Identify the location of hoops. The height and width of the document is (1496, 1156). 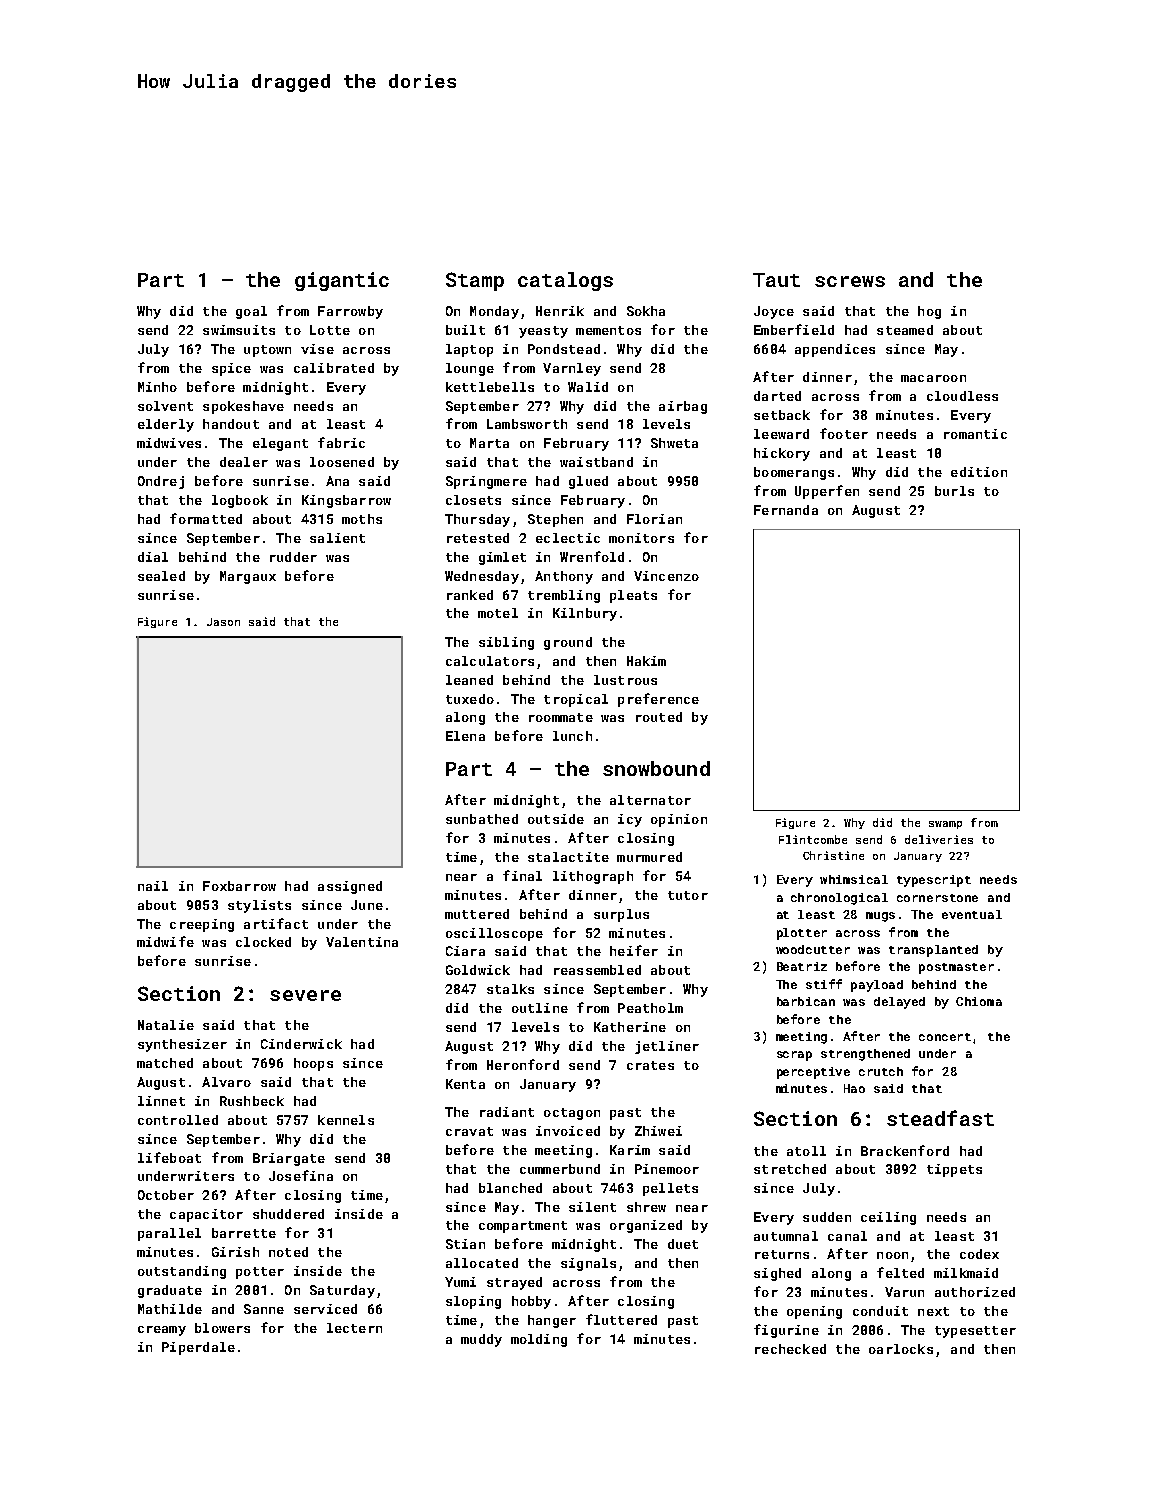
(313, 1064).
